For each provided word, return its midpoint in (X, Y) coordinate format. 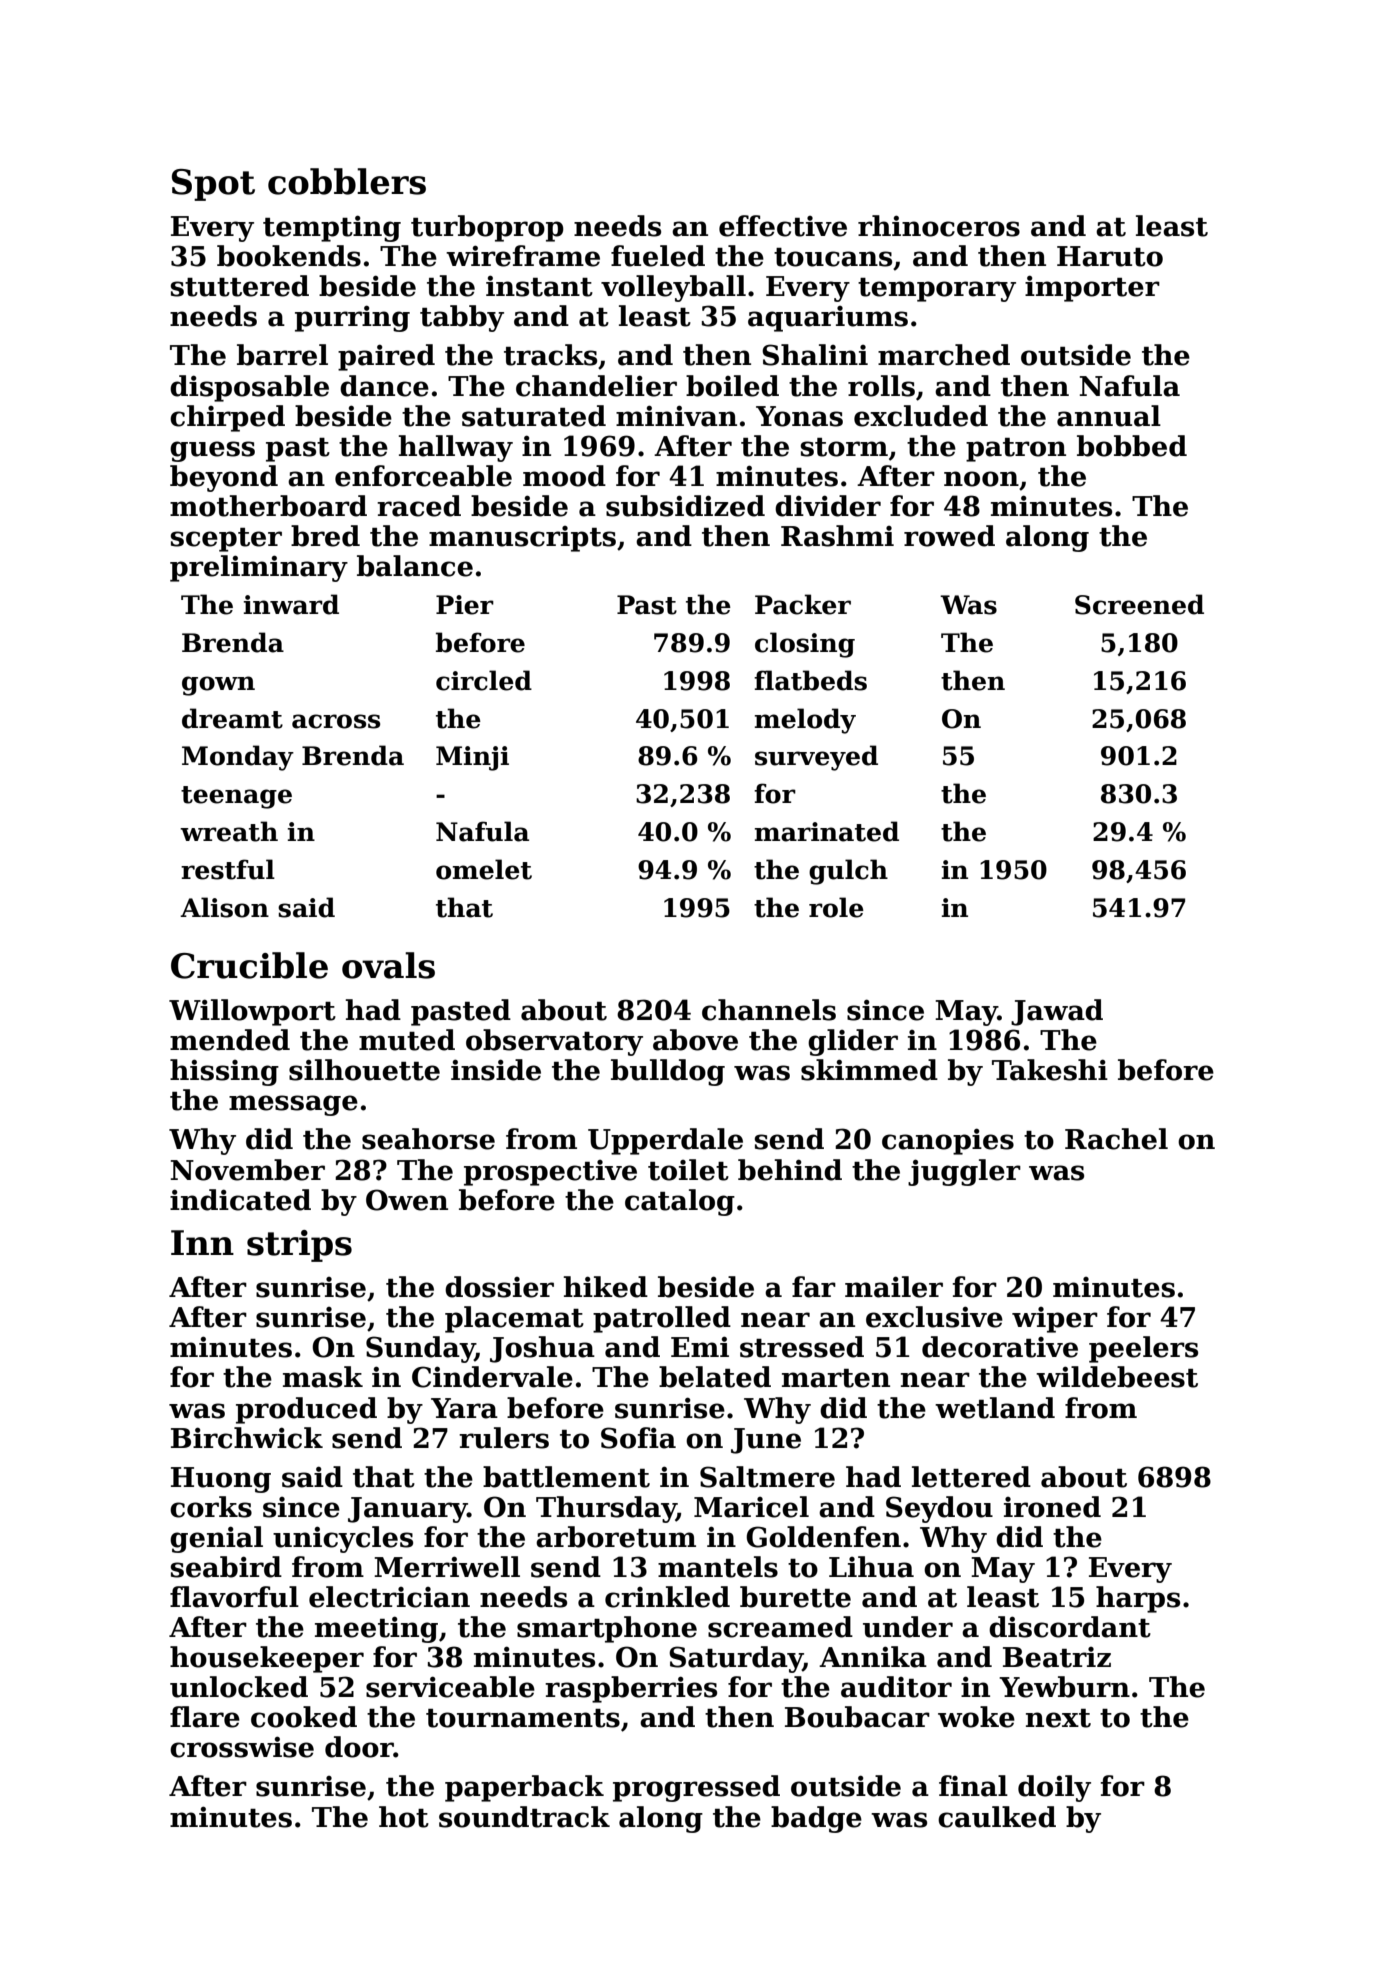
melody (805, 721)
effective (783, 226)
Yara (464, 1408)
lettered (971, 1477)
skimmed (869, 1070)
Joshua (542, 1349)
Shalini (815, 355)
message (293, 1105)
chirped (227, 418)
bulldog (668, 1072)
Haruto (1110, 256)
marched (944, 355)
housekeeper (267, 1659)
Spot (213, 185)
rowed (949, 536)
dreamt (232, 718)
